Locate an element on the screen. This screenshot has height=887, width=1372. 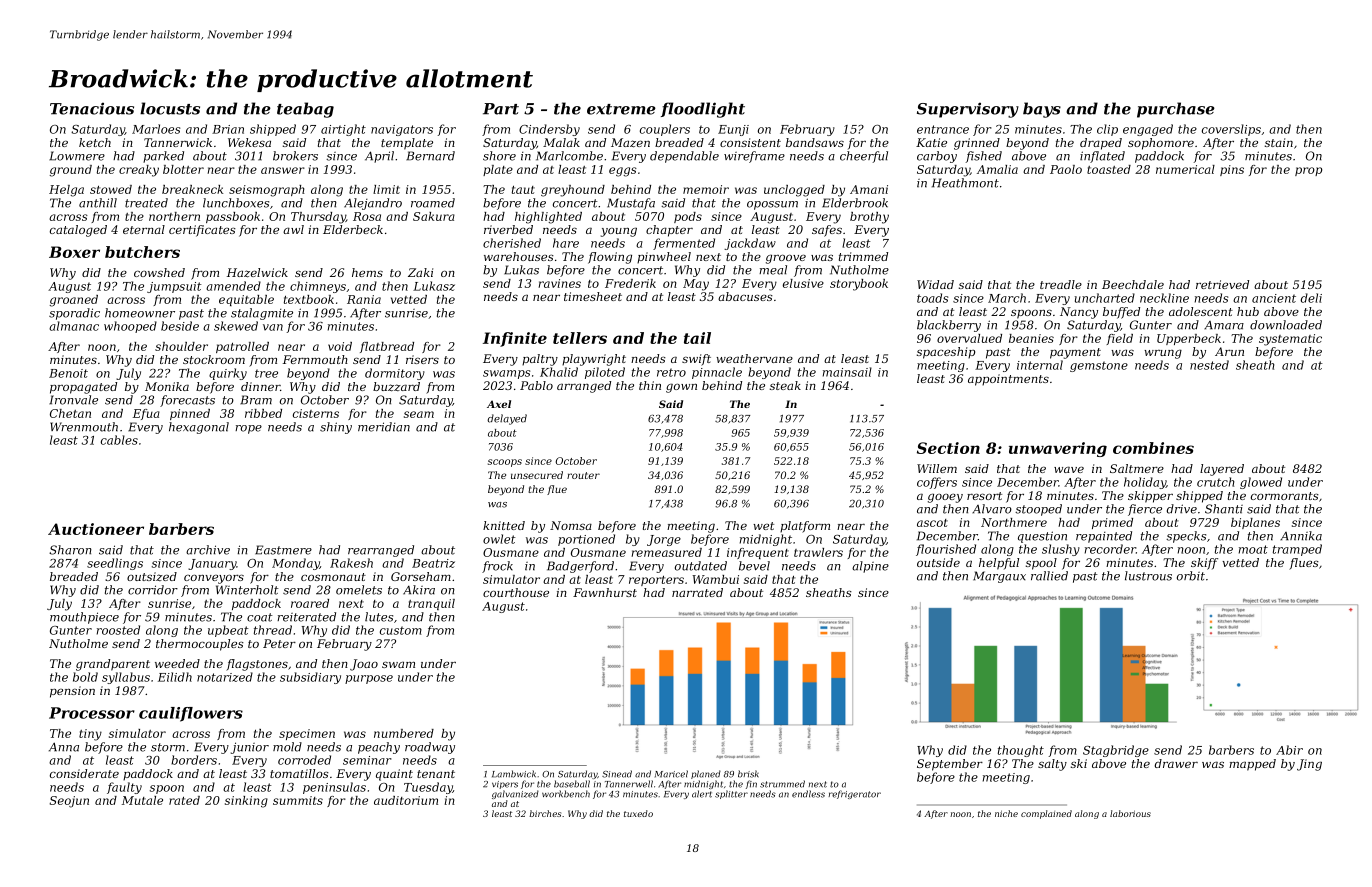
brisk is located at coordinates (748, 774).
